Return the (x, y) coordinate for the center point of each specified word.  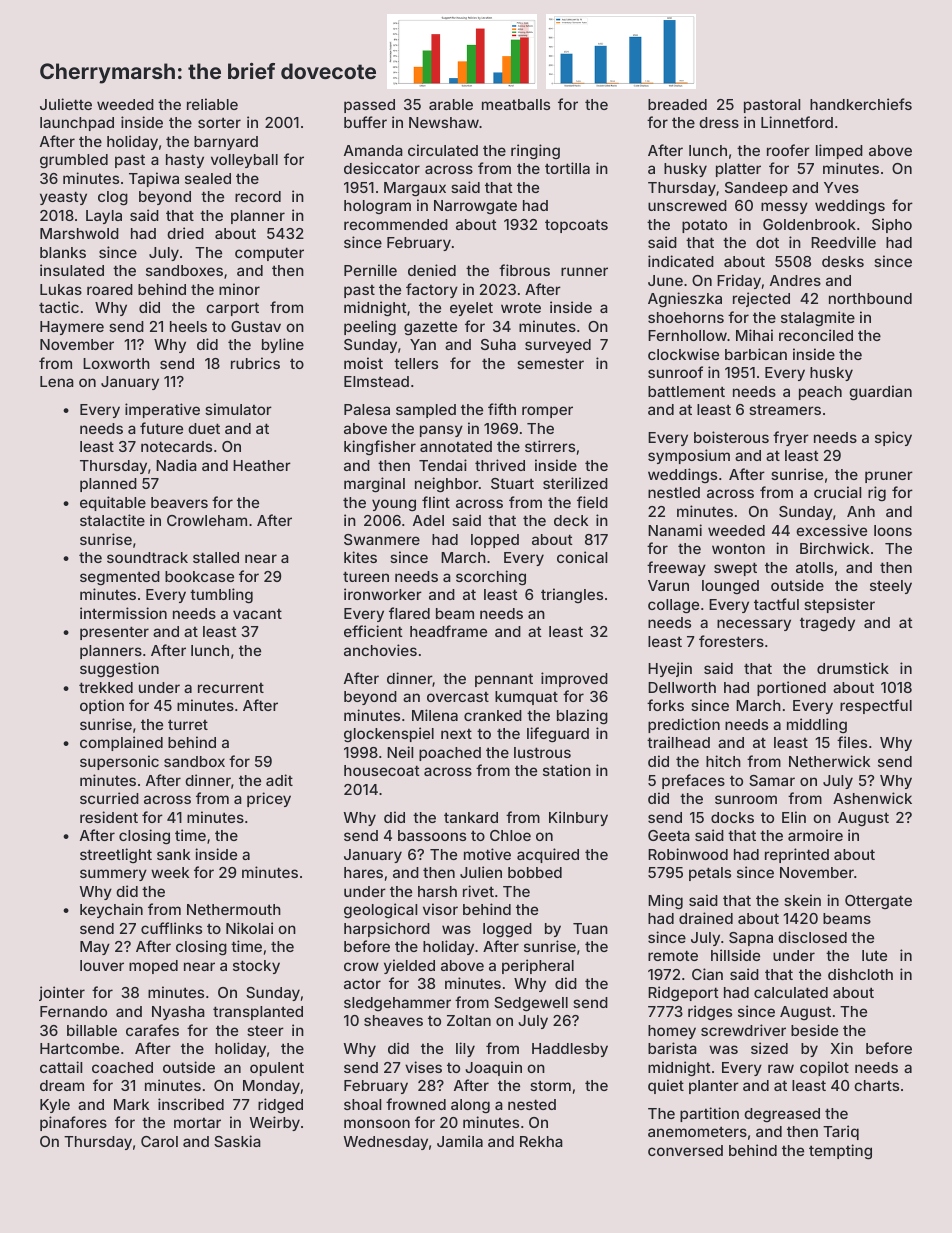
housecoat (382, 770)
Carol (159, 1141)
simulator (238, 409)
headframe (448, 631)
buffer (365, 122)
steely (891, 587)
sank (173, 854)
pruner (889, 477)
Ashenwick (872, 798)
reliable (212, 104)
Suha (498, 344)
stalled (216, 557)
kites (360, 557)
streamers (785, 409)
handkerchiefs (861, 104)
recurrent (231, 688)
